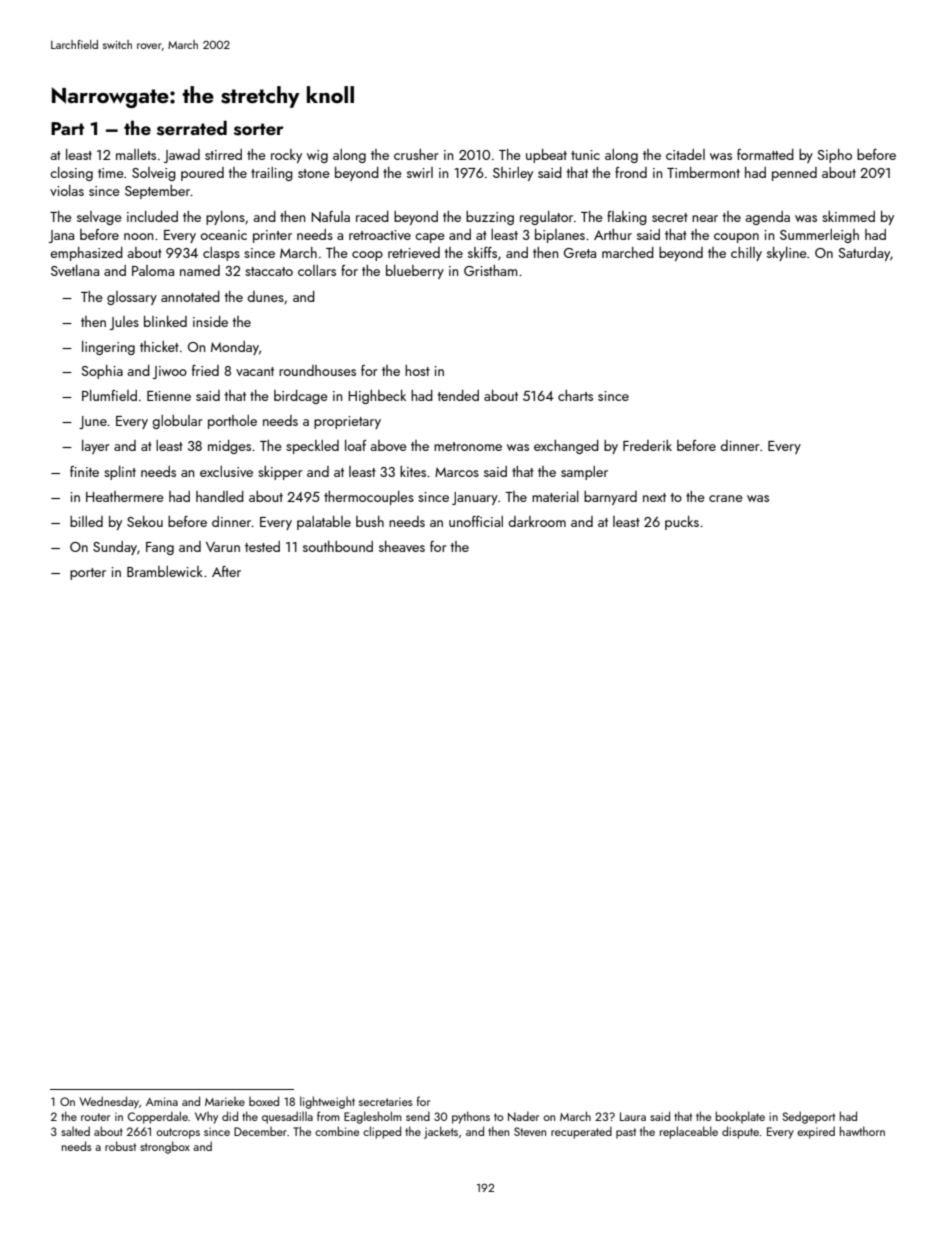 This screenshot has height=1233, width=952. I want to click on flaking, so click(627, 218).
